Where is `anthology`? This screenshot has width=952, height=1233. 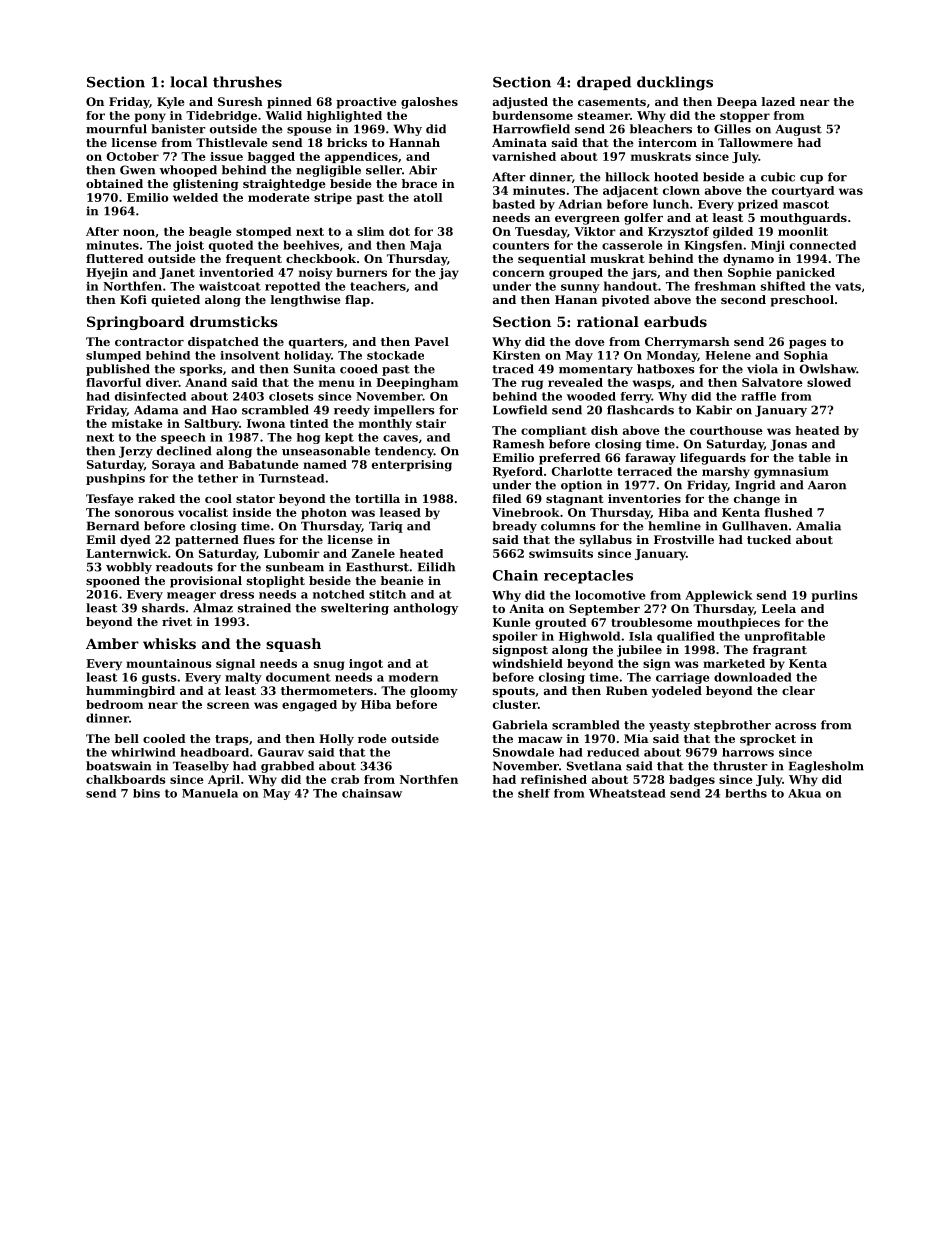 anthology is located at coordinates (426, 609).
